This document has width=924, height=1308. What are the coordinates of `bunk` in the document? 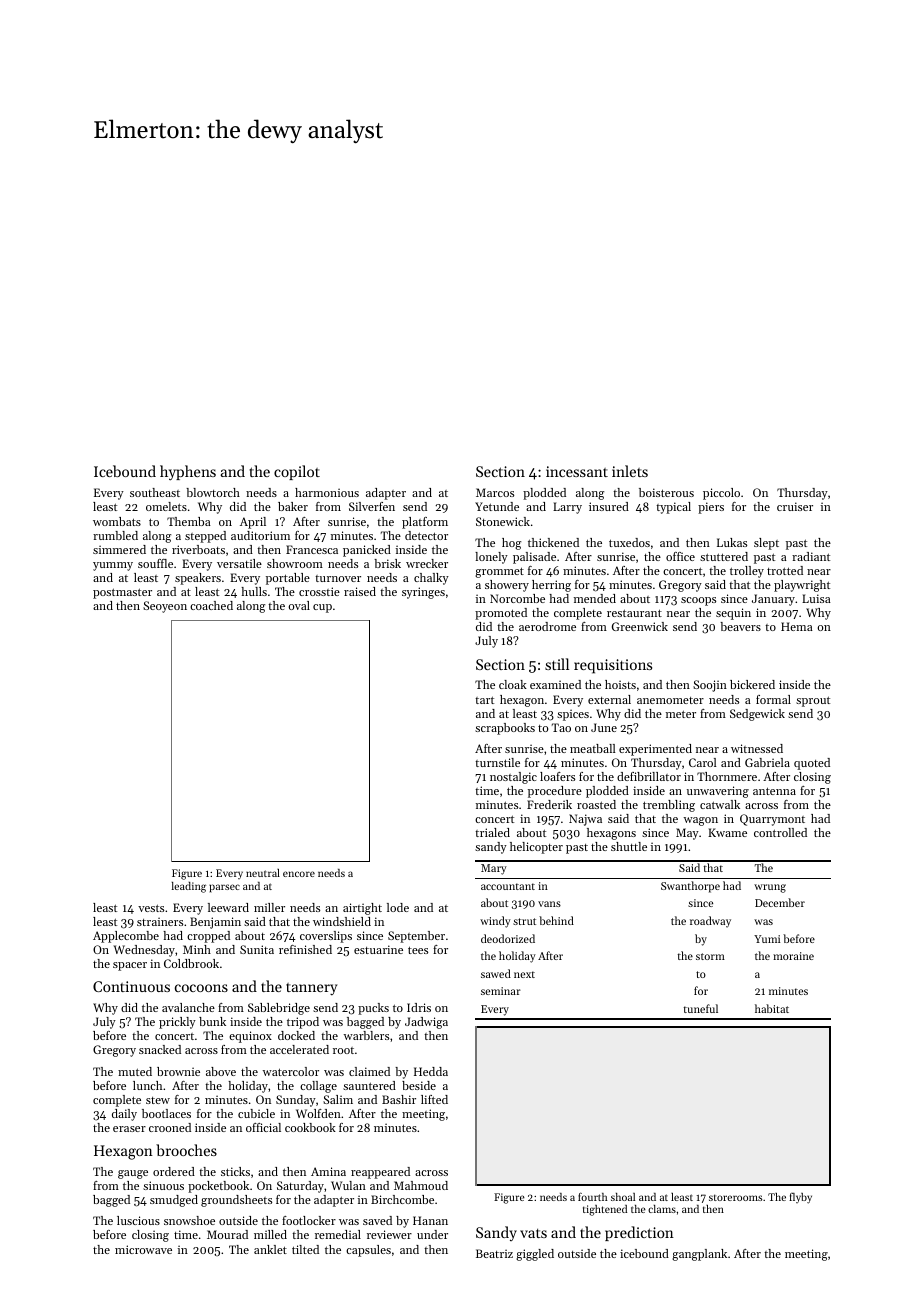 It's located at (212, 1021).
